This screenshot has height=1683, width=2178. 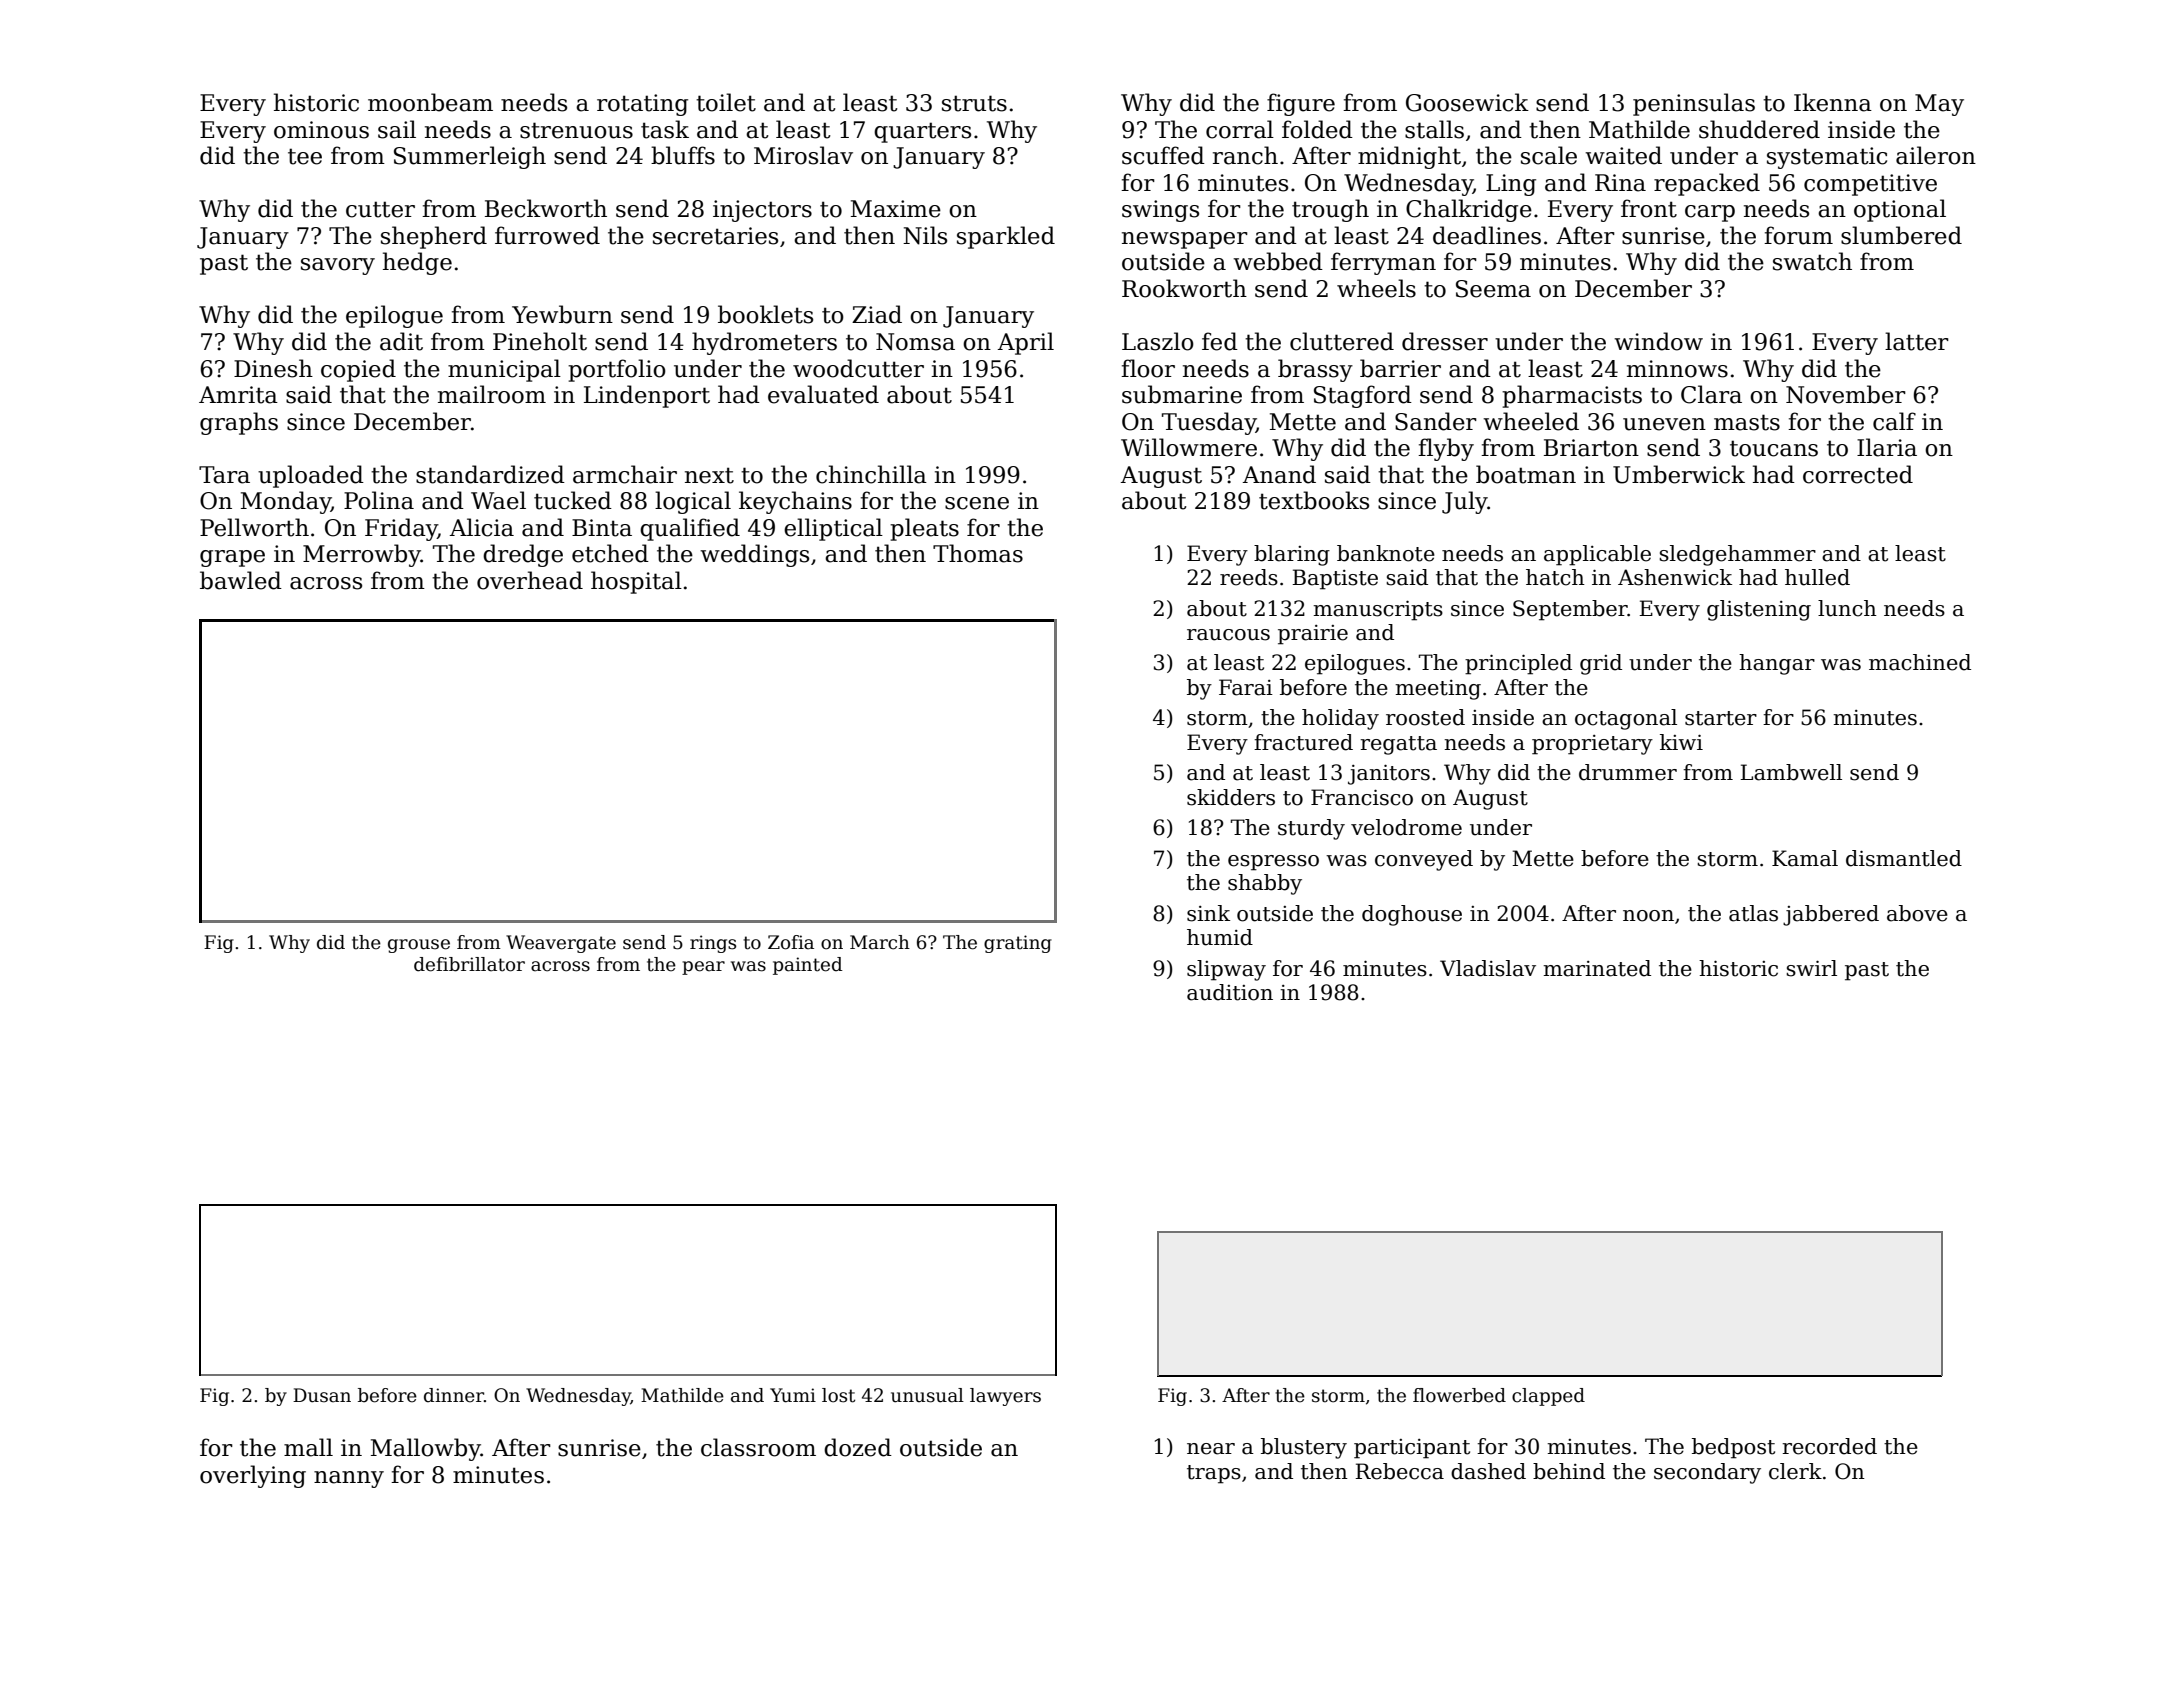 What do you see at coordinates (562, 314) in the screenshot?
I see `Yewburn` at bounding box center [562, 314].
